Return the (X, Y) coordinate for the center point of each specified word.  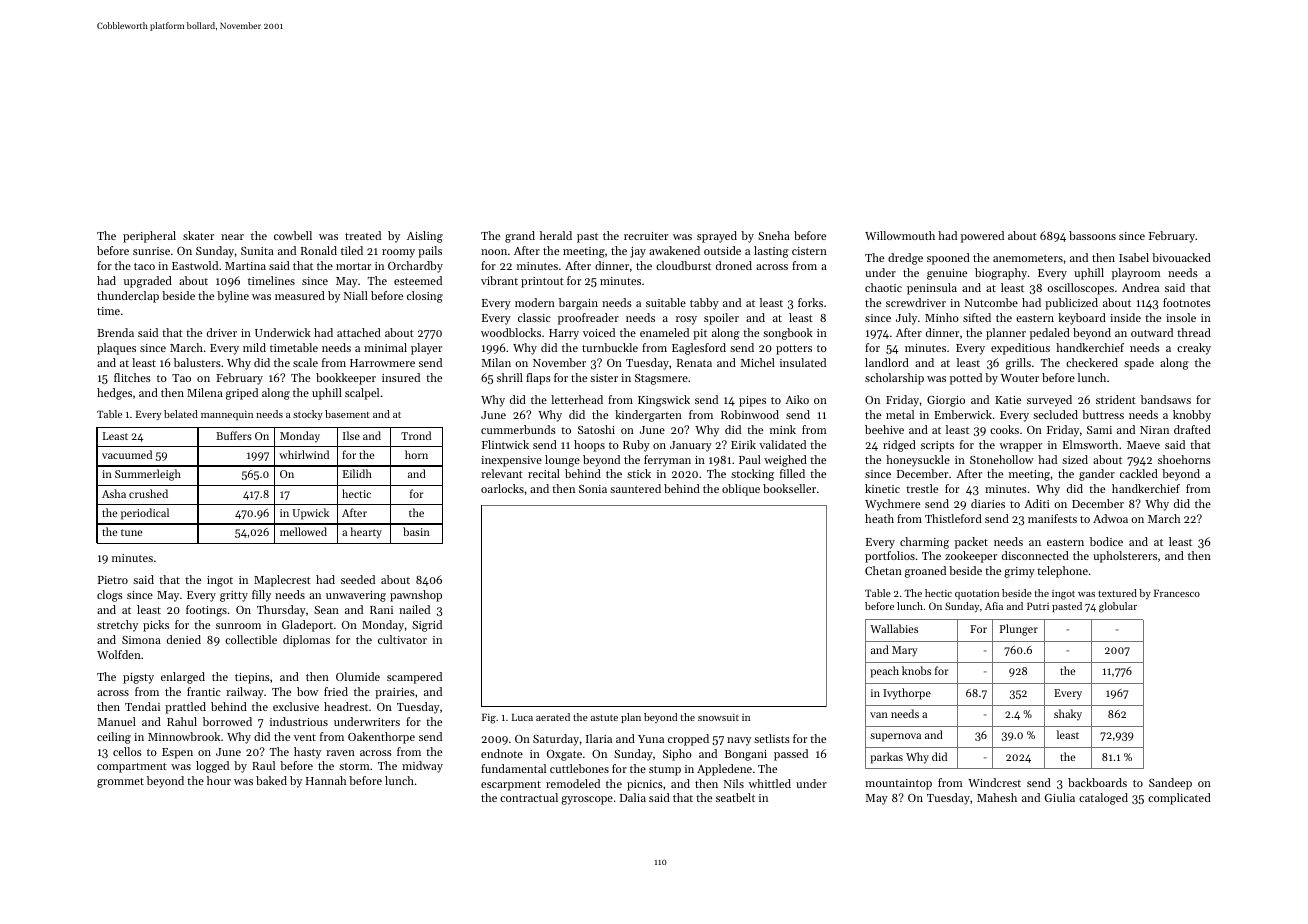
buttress (1103, 414)
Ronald (319, 250)
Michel (758, 362)
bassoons (1092, 235)
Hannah (326, 780)
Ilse (351, 435)
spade (1139, 364)
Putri (1038, 606)
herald (556, 235)
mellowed (303, 531)
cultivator (402, 639)
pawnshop (416, 596)
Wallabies (894, 628)
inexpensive (511, 461)
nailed (414, 609)
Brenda (115, 332)
